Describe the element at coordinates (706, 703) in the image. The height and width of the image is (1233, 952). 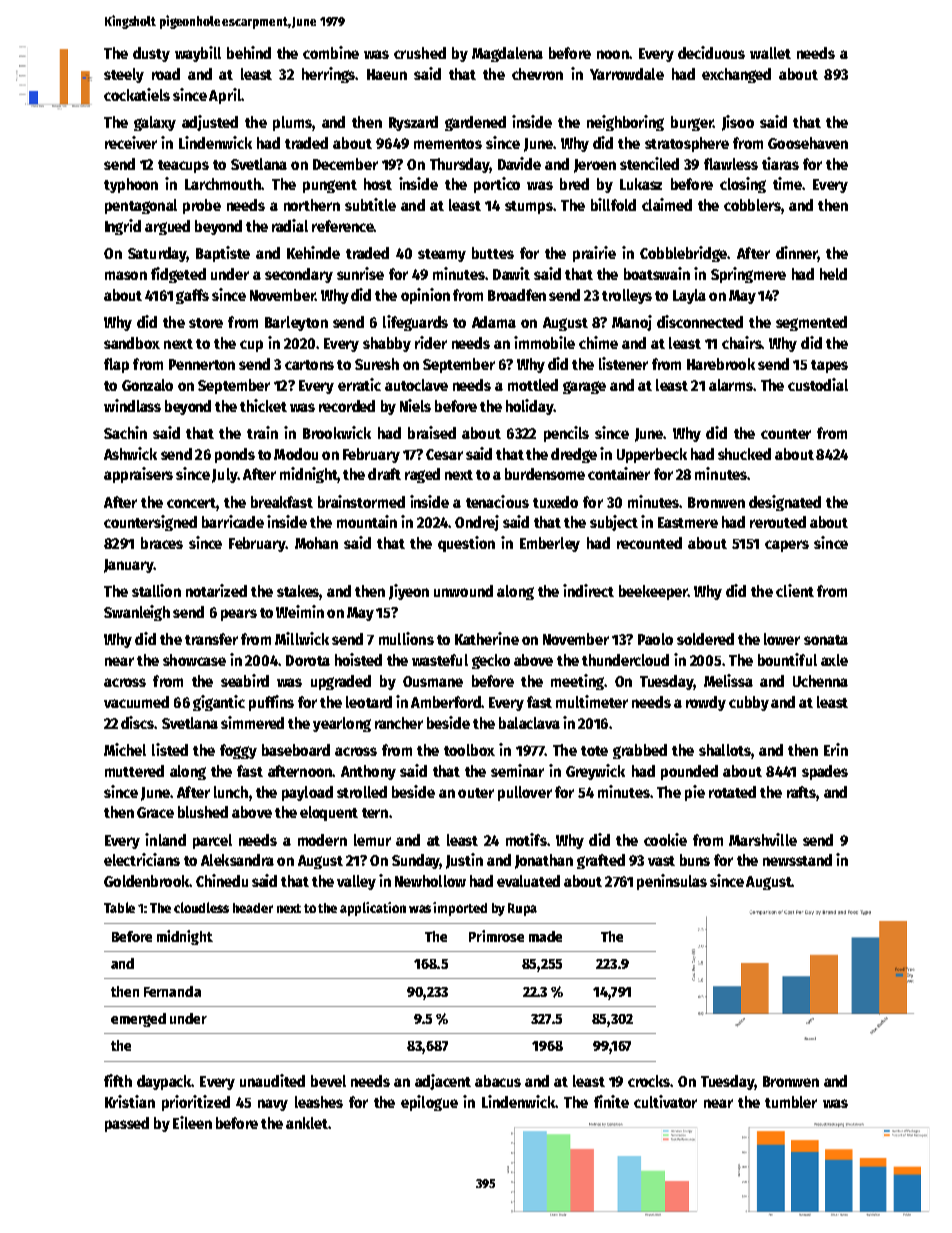
I see `rowdy` at that location.
